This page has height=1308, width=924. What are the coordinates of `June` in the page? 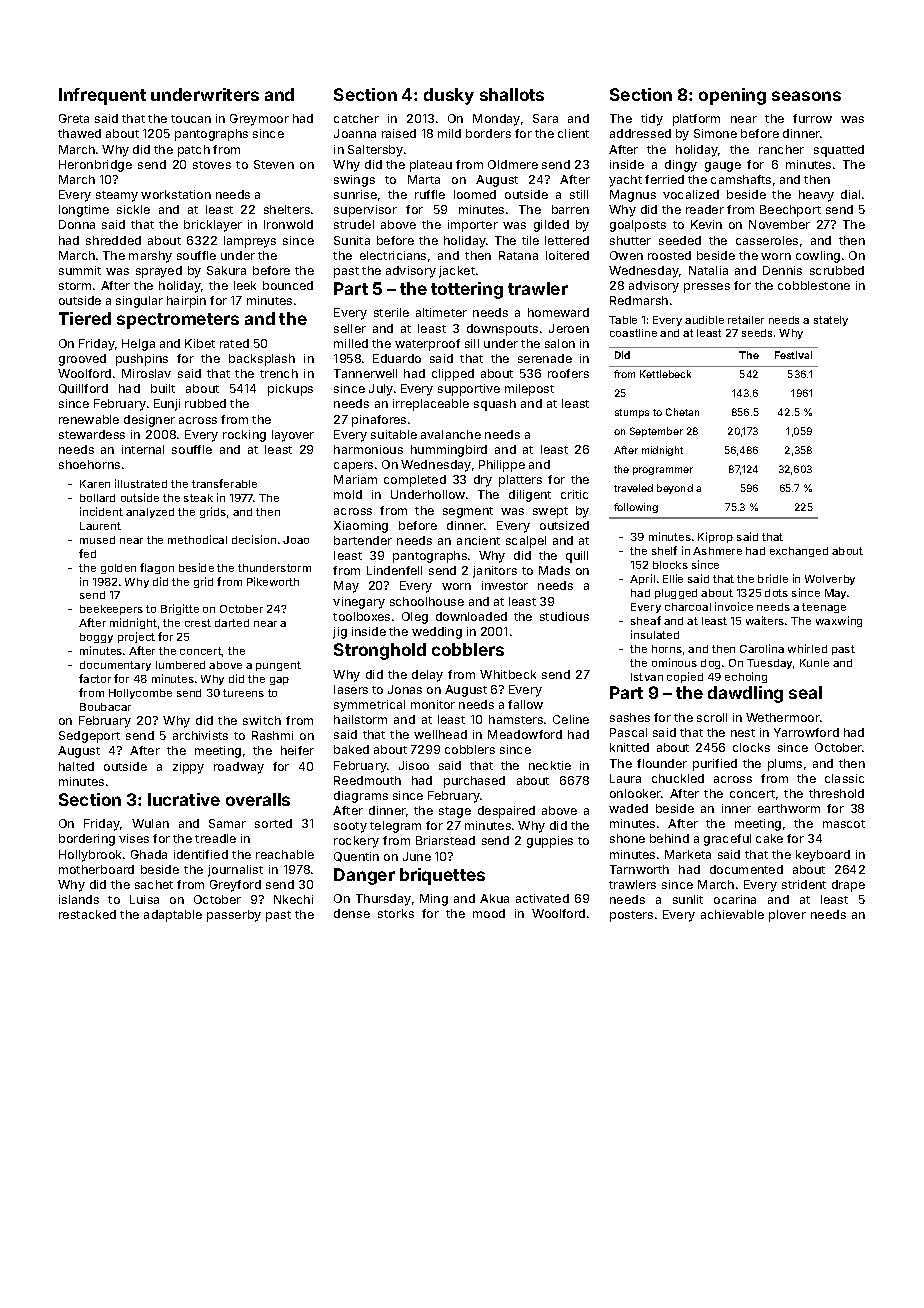 It's located at (417, 856).
